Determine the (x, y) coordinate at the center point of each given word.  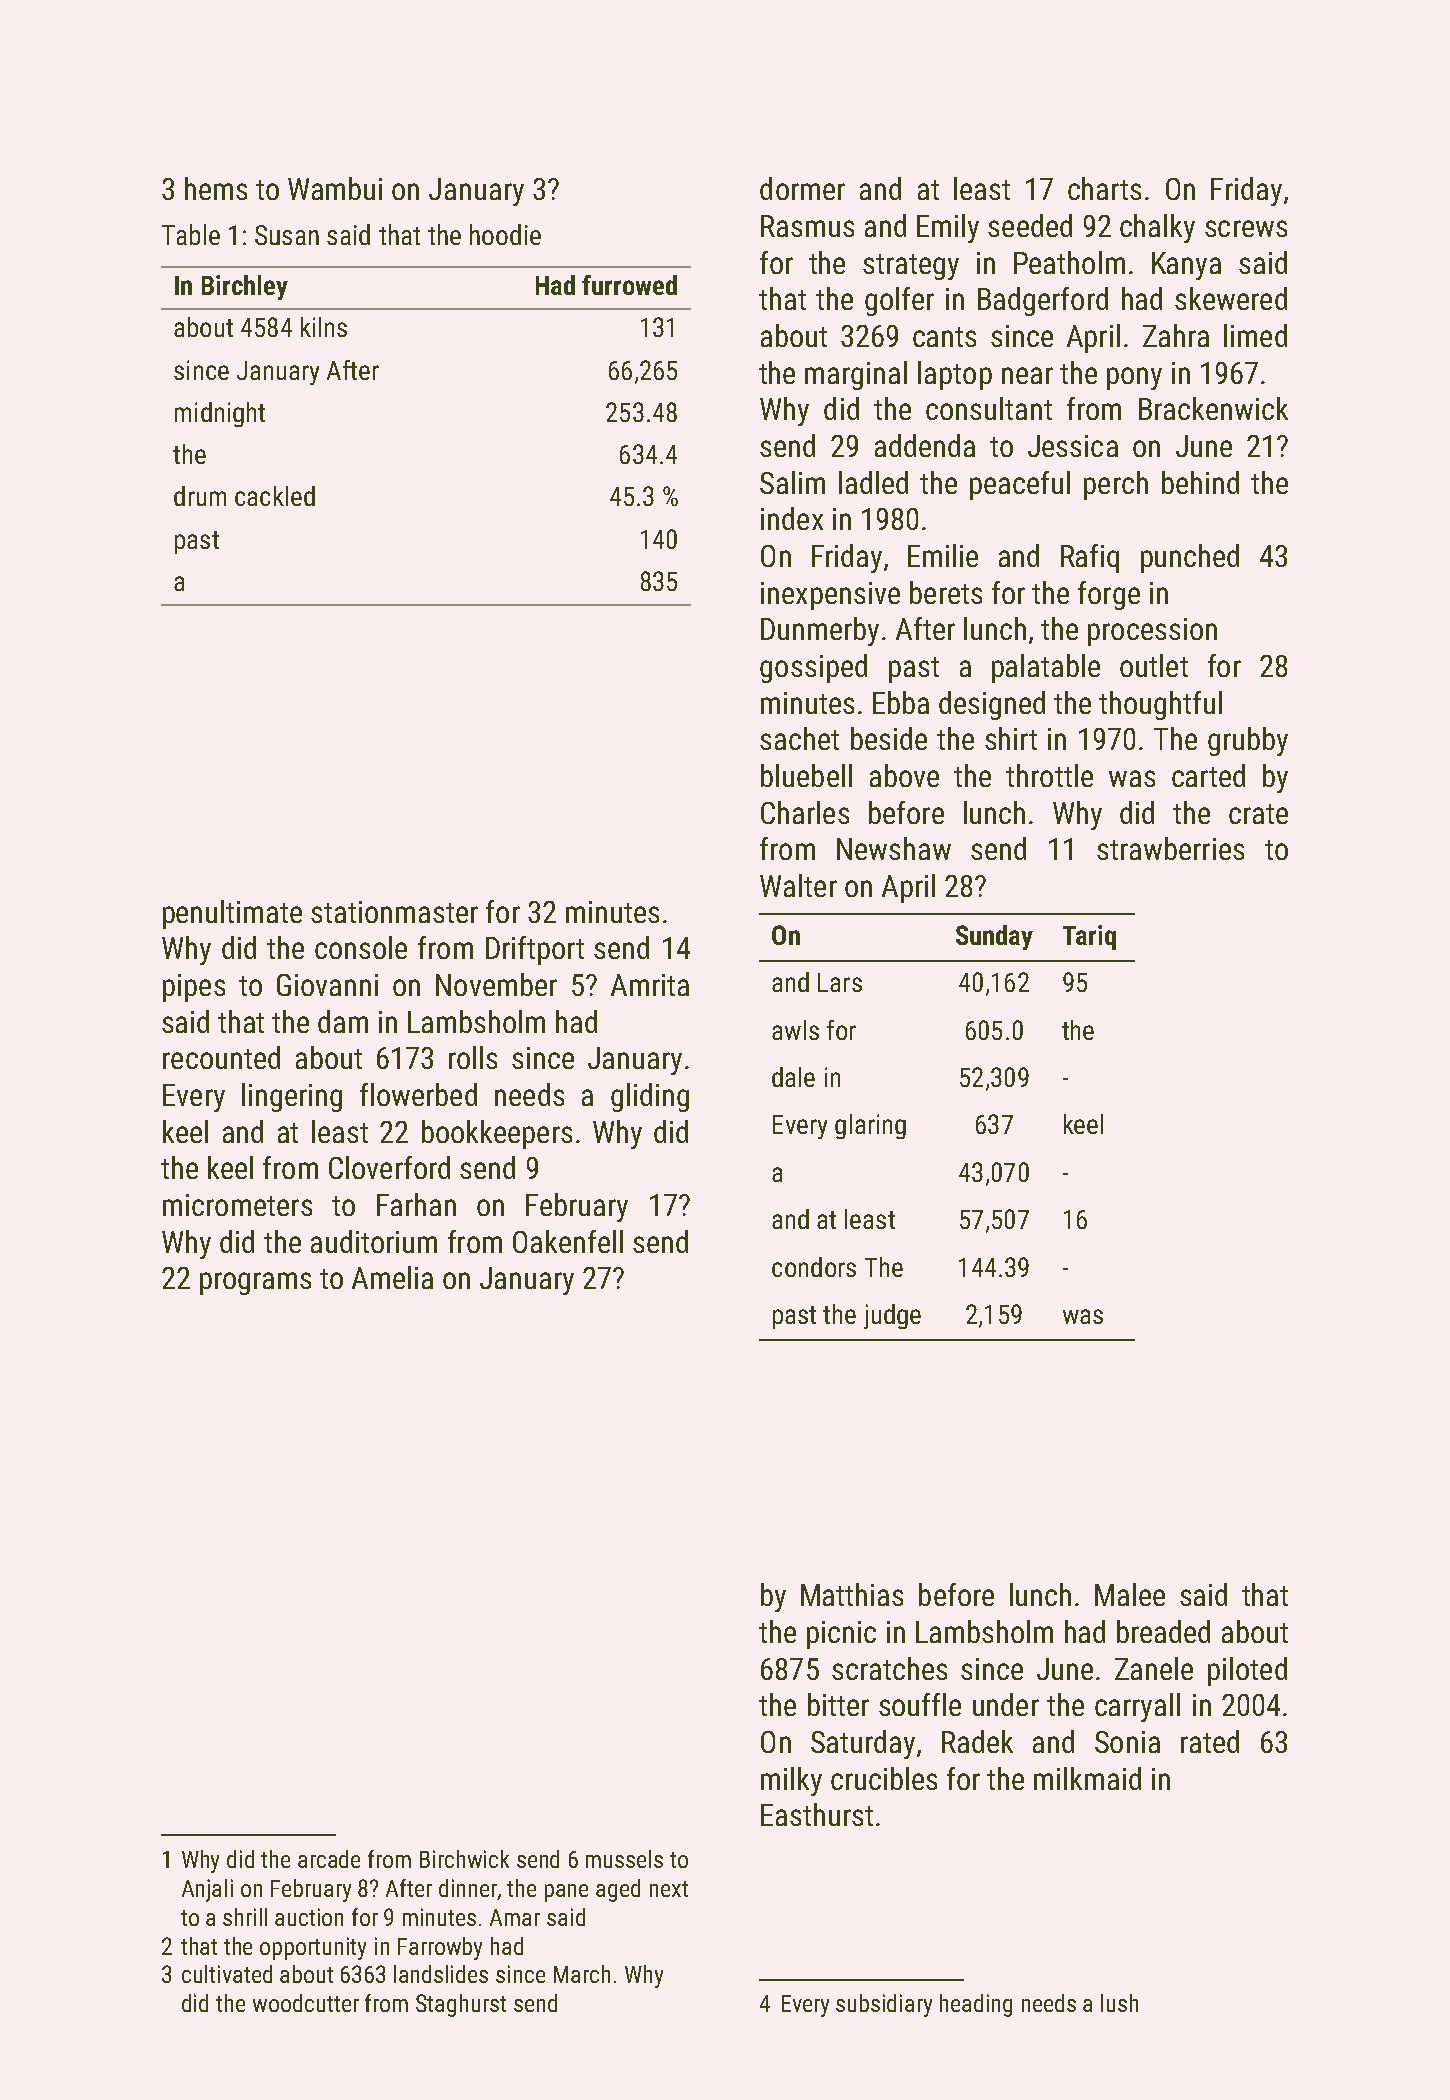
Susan (287, 235)
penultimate (232, 914)
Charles (805, 812)
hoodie (505, 234)
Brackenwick (1213, 408)
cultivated (227, 1974)
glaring (870, 1126)
